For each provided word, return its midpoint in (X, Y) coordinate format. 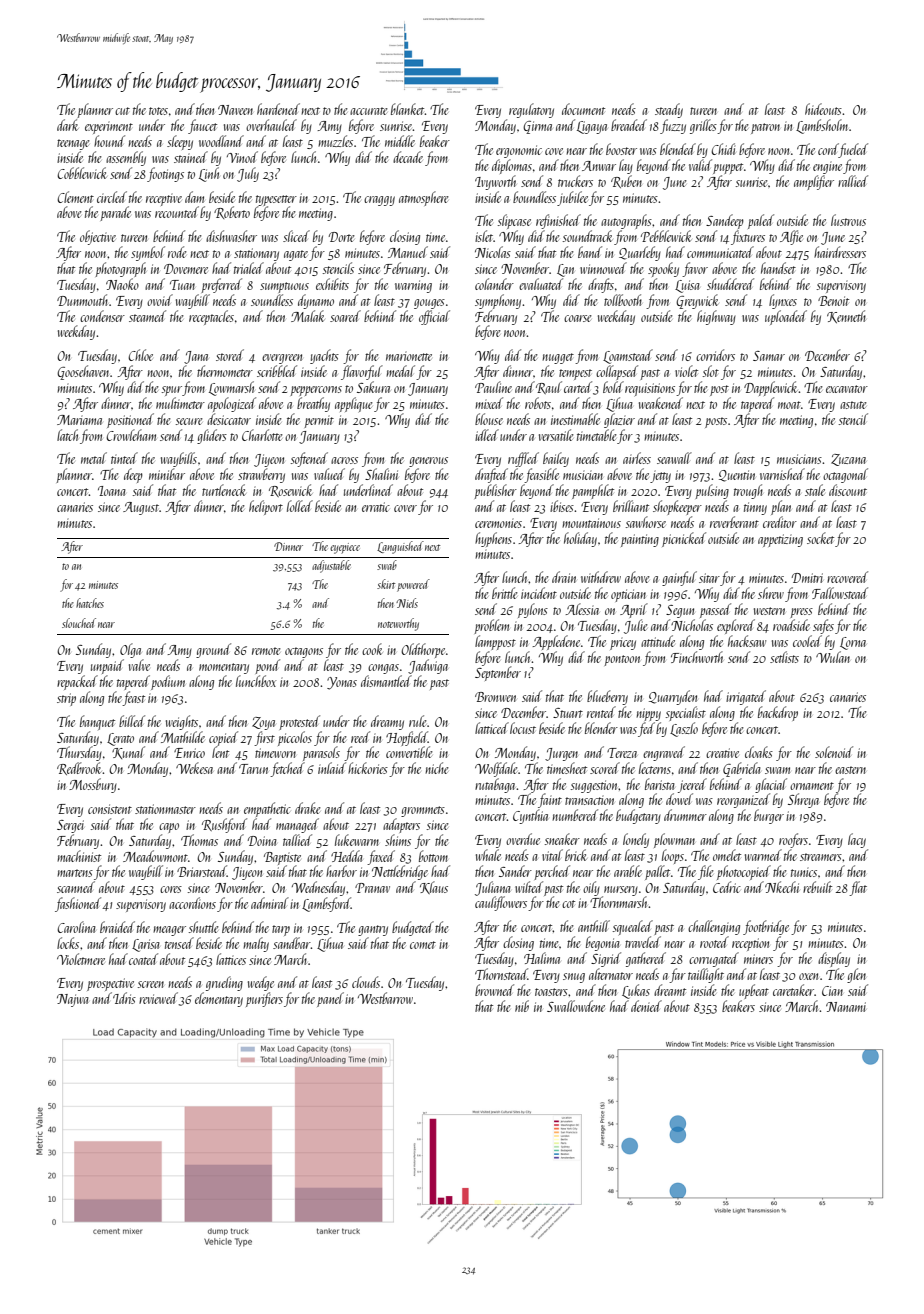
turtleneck (224, 490)
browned (494, 990)
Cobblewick (82, 173)
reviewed (158, 998)
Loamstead (628, 356)
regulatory (531, 110)
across (344, 460)
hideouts (823, 109)
